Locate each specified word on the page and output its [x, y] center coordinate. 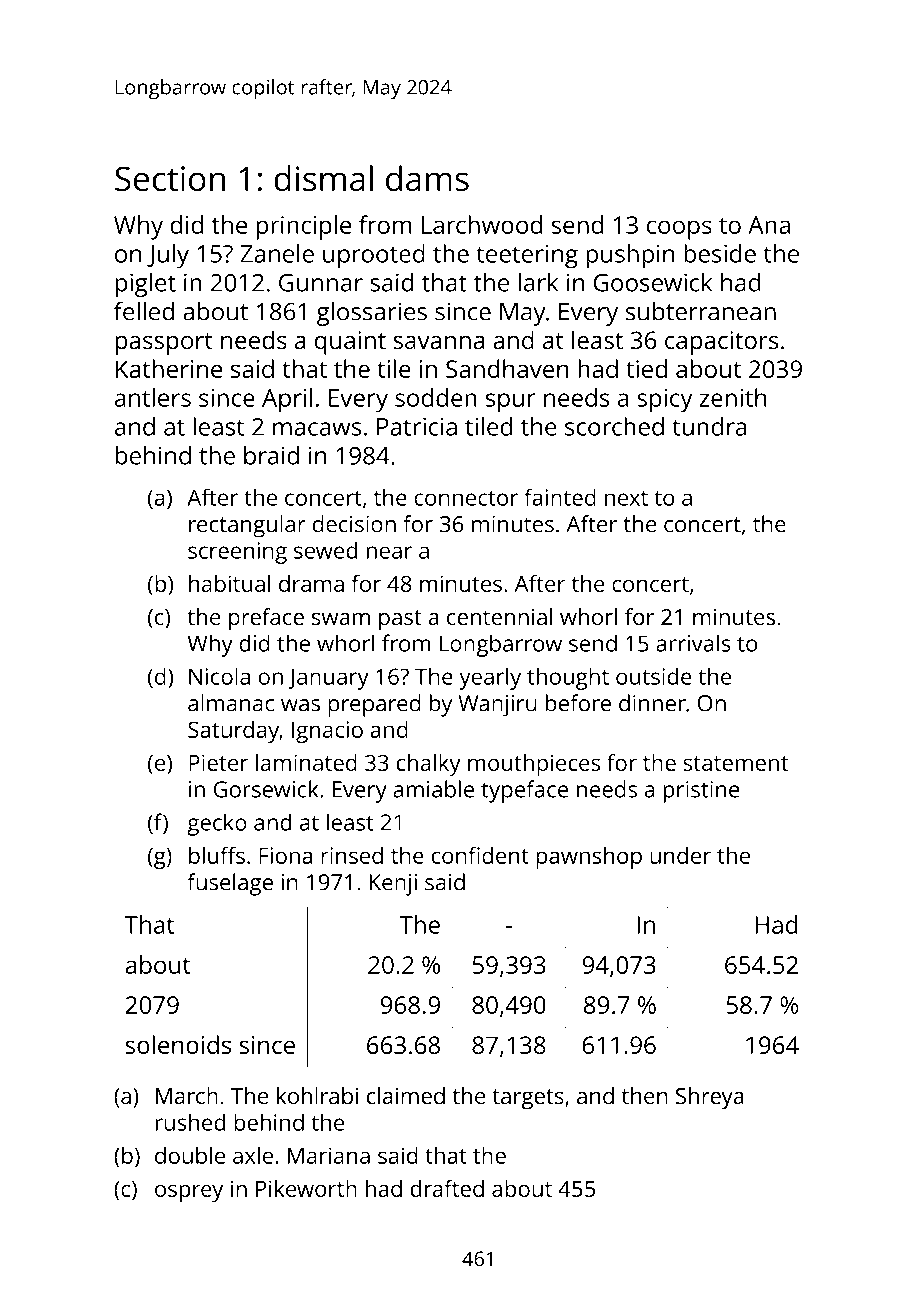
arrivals [693, 643]
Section [170, 178]
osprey [189, 1193]
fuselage [230, 884]
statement [735, 763]
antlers [153, 397]
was [300, 705]
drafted [447, 1188]
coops [679, 230]
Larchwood [482, 224]
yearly [490, 678]
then [645, 1095]
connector [466, 498]
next [626, 498]
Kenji [393, 885]
